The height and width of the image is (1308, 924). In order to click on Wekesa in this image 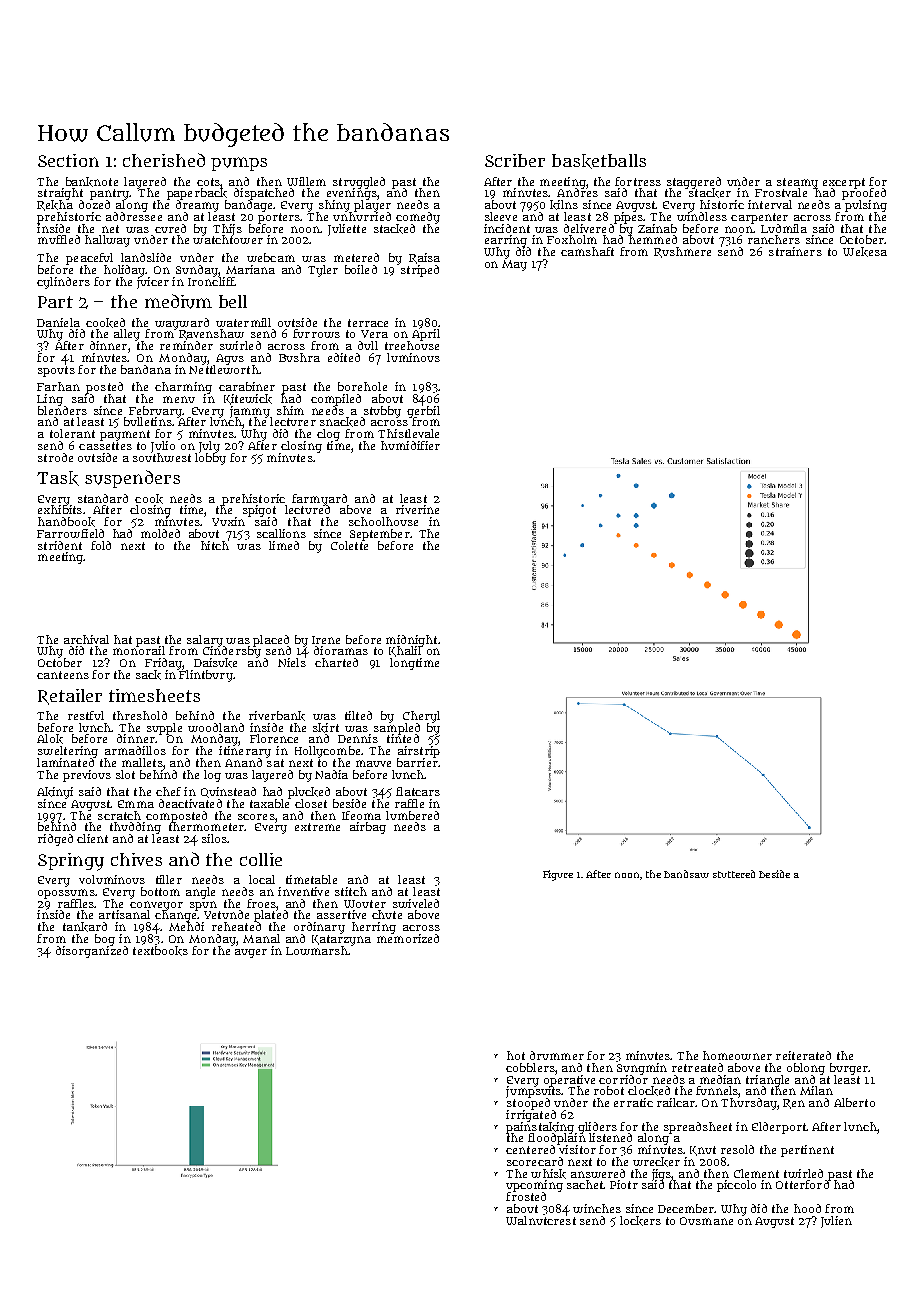, I will do `click(865, 252)`.
